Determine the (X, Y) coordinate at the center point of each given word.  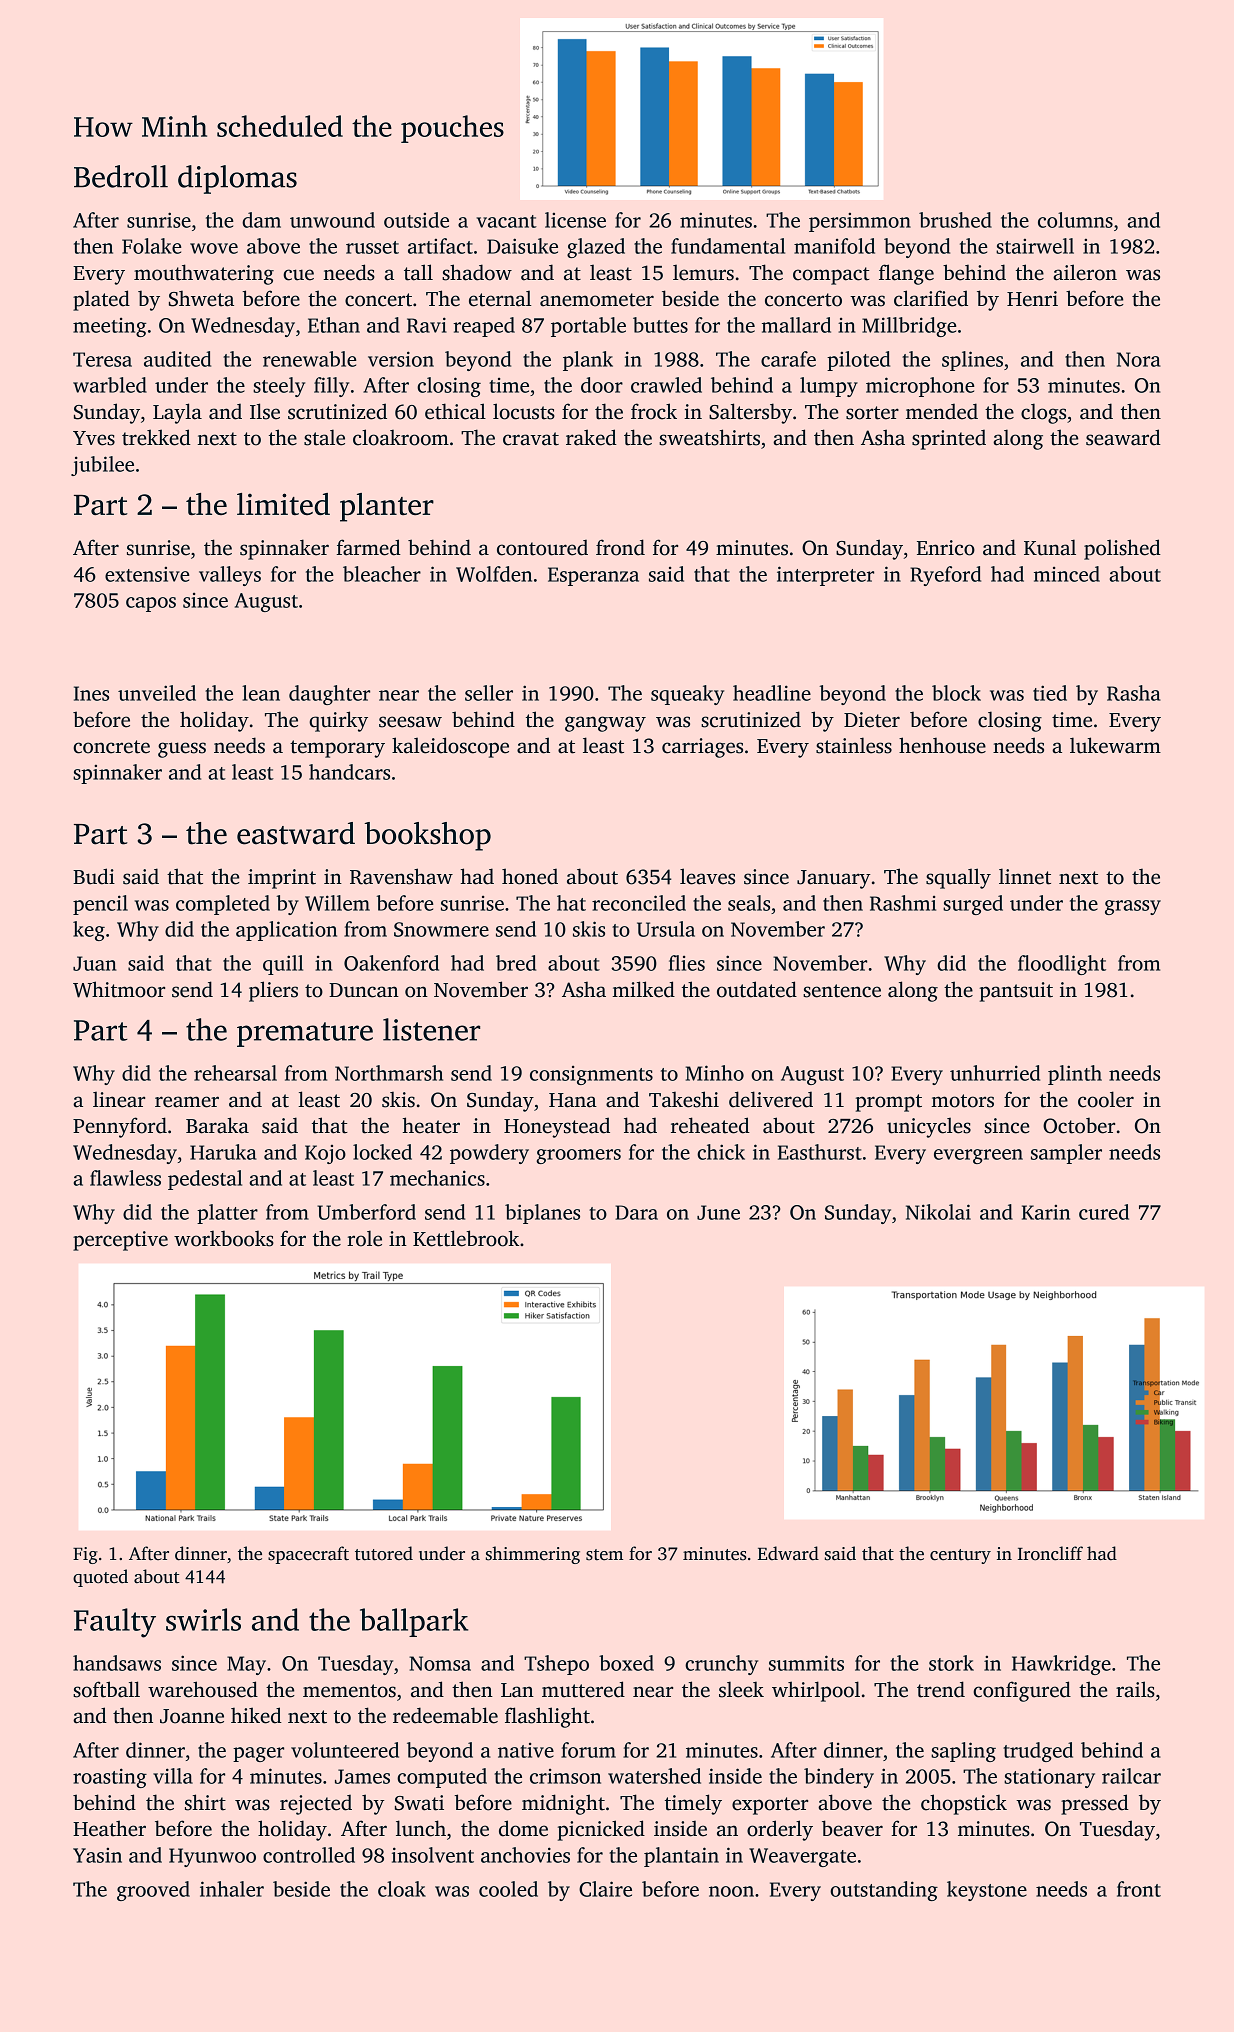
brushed (955, 220)
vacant (507, 221)
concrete (111, 747)
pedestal (205, 1180)
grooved (153, 1891)
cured (1104, 1212)
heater (431, 1125)
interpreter (825, 576)
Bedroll (121, 176)
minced (1067, 574)
